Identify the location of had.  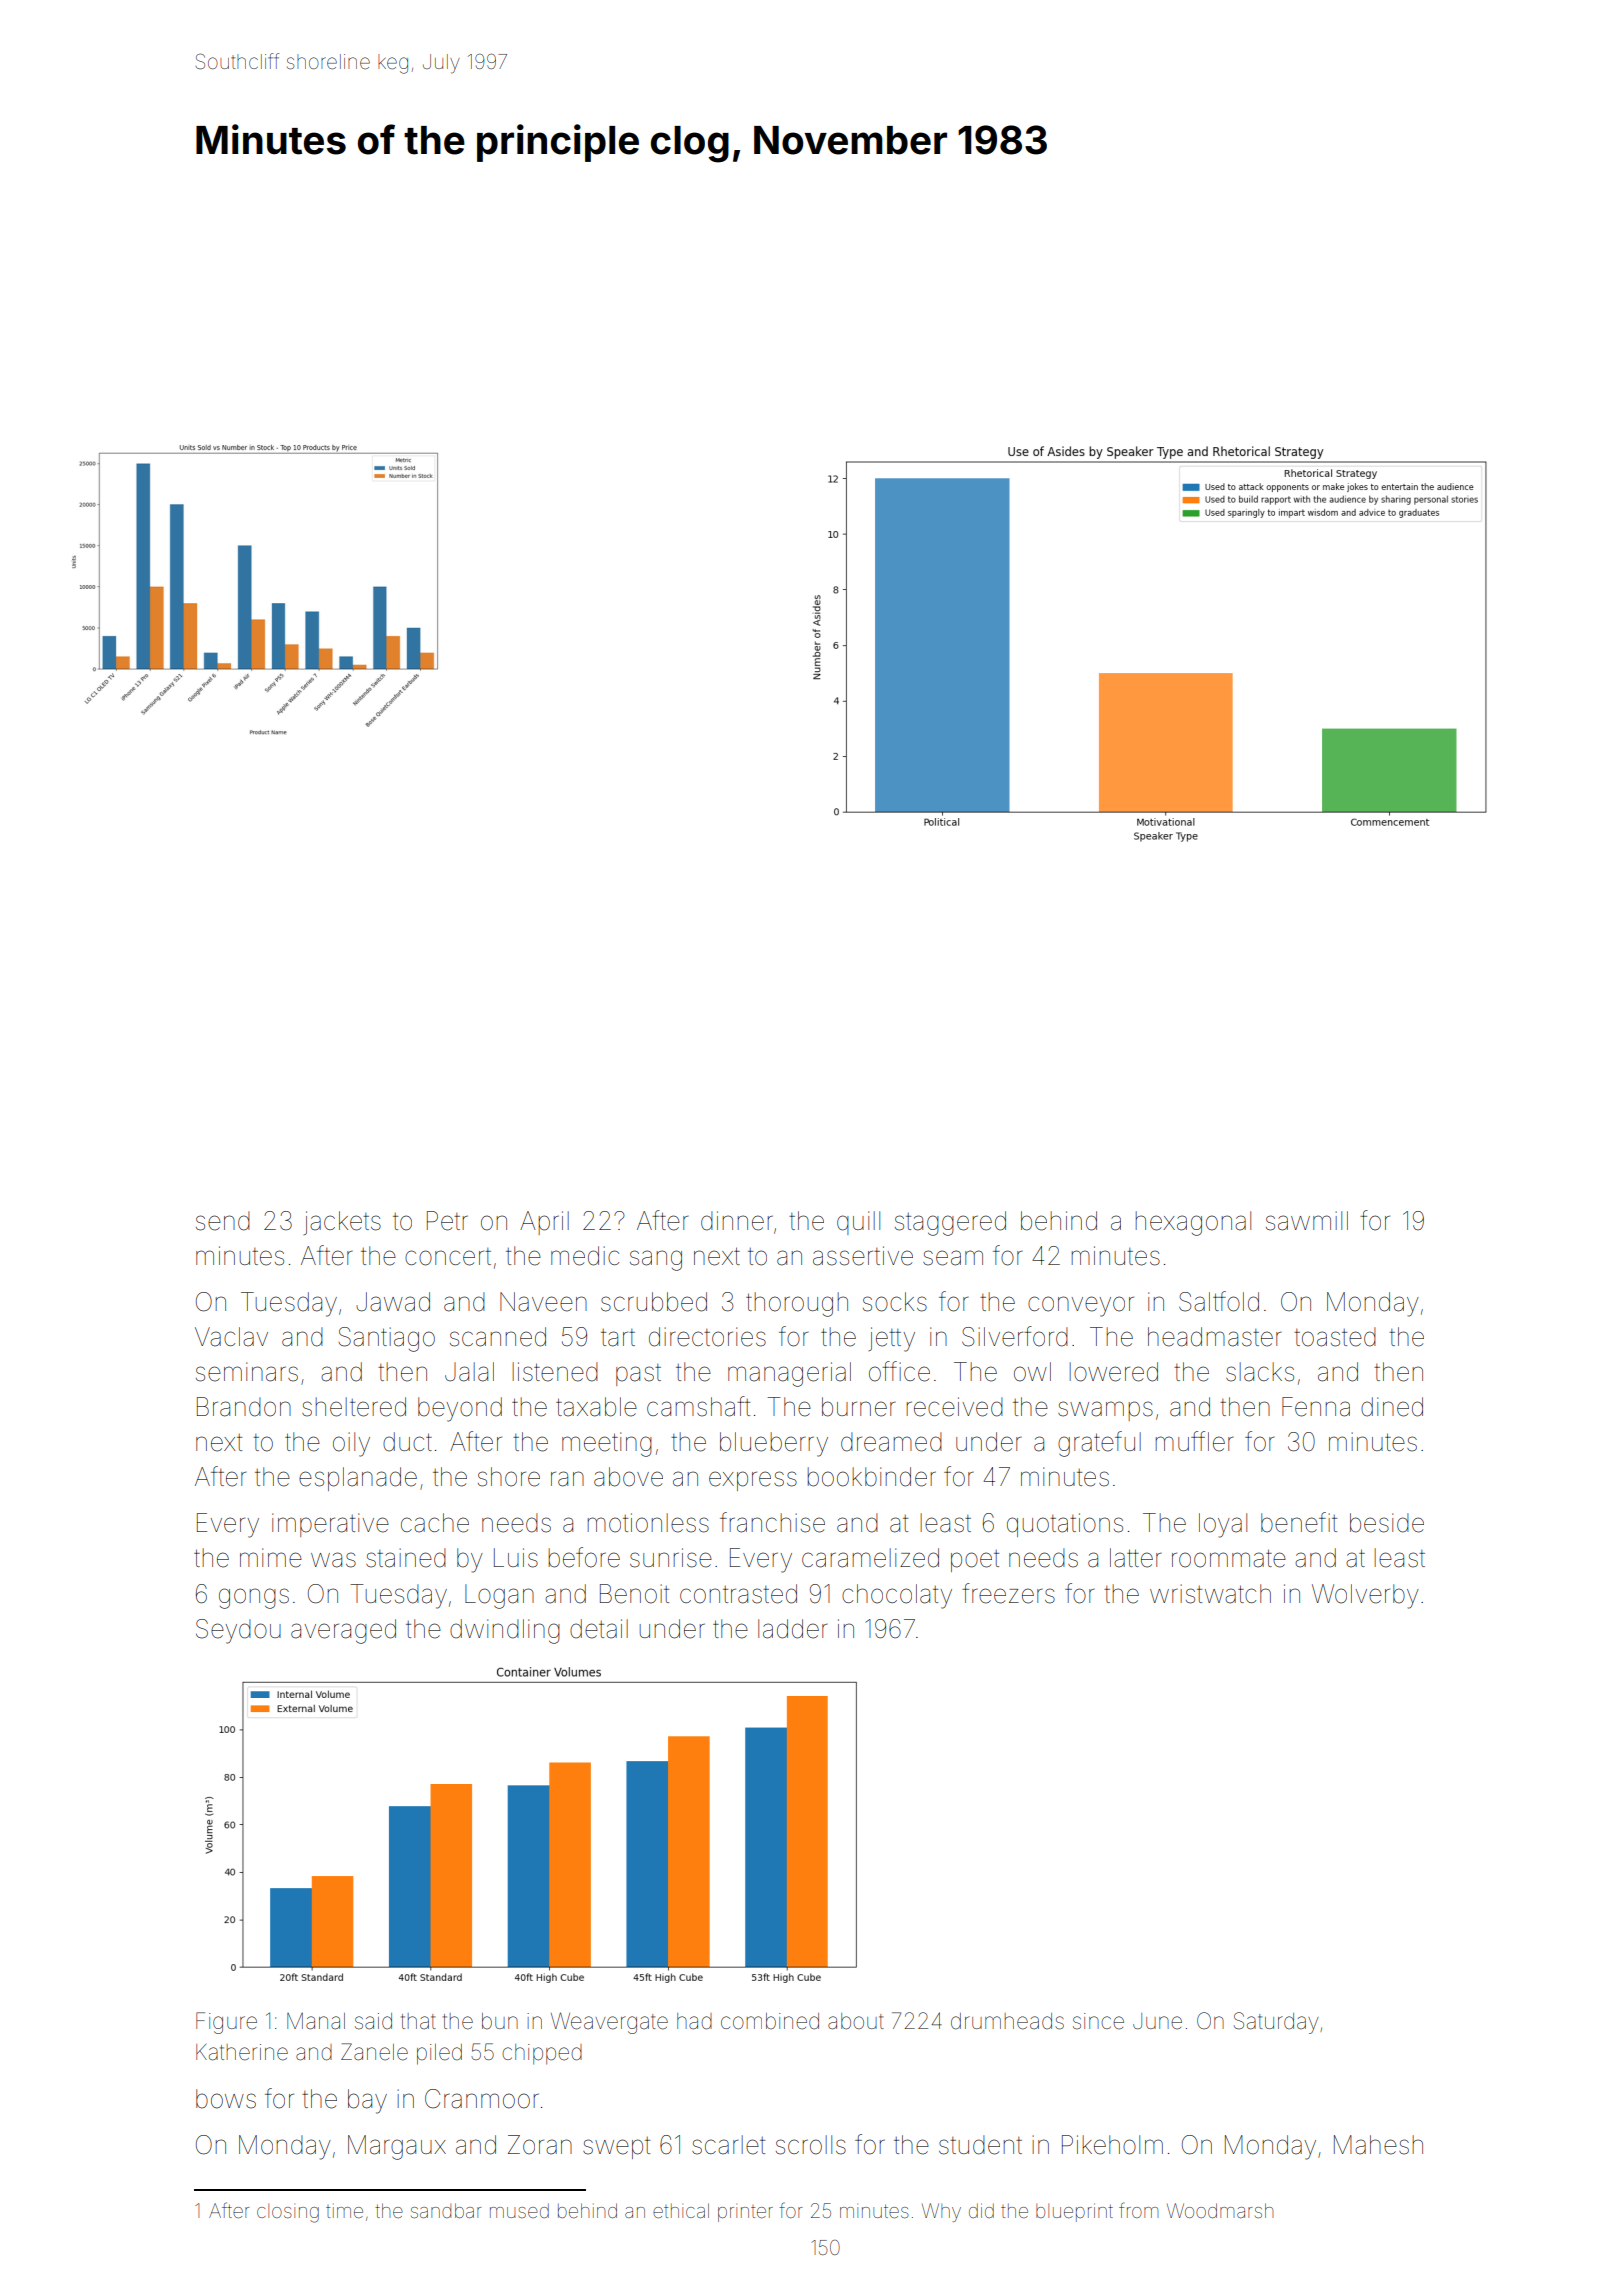
(694, 2021).
